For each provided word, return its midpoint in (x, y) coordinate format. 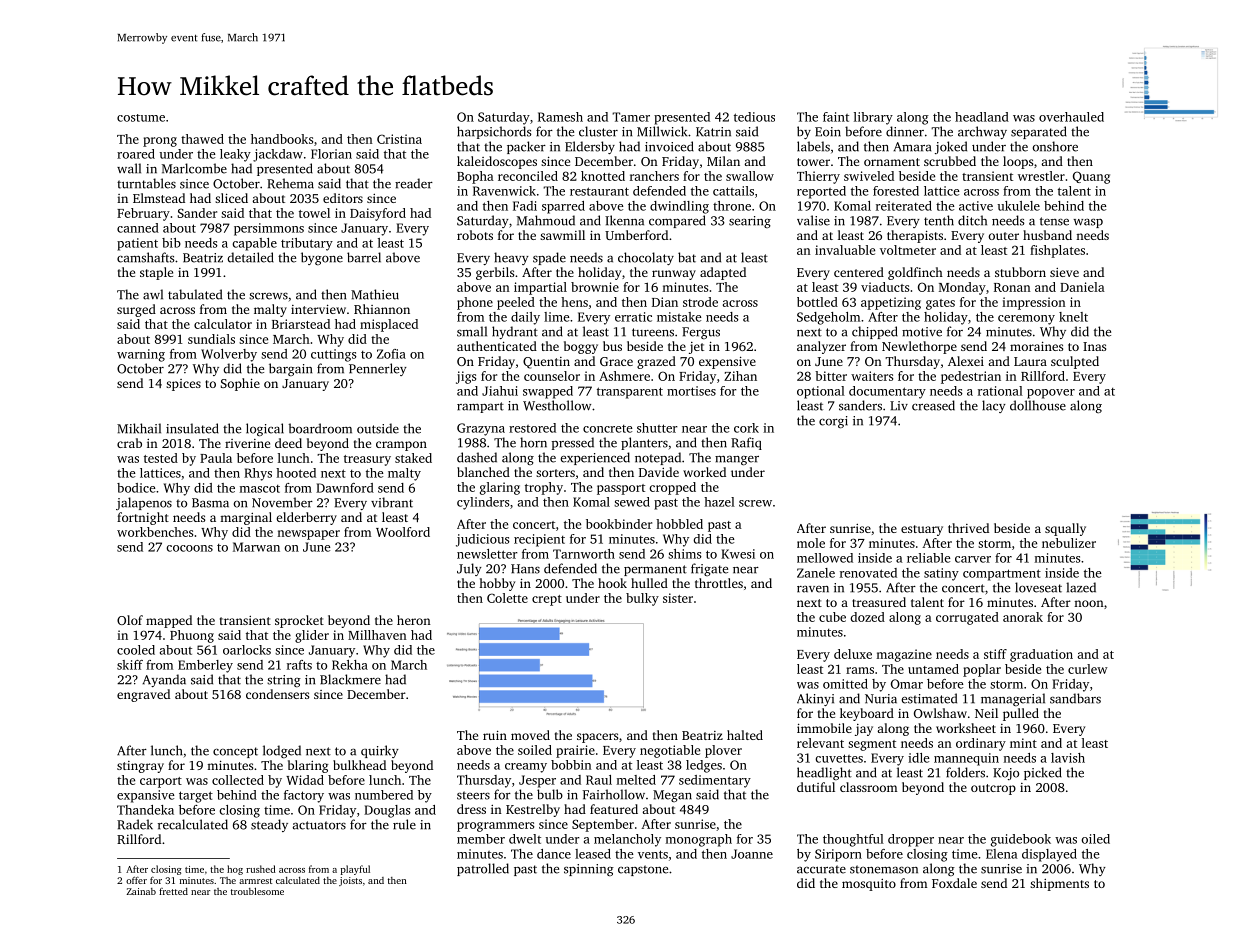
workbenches (155, 532)
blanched (483, 472)
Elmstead (159, 198)
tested (161, 458)
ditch (972, 220)
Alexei (966, 361)
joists (350, 881)
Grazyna (481, 429)
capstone (643, 870)
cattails (733, 191)
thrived (968, 528)
